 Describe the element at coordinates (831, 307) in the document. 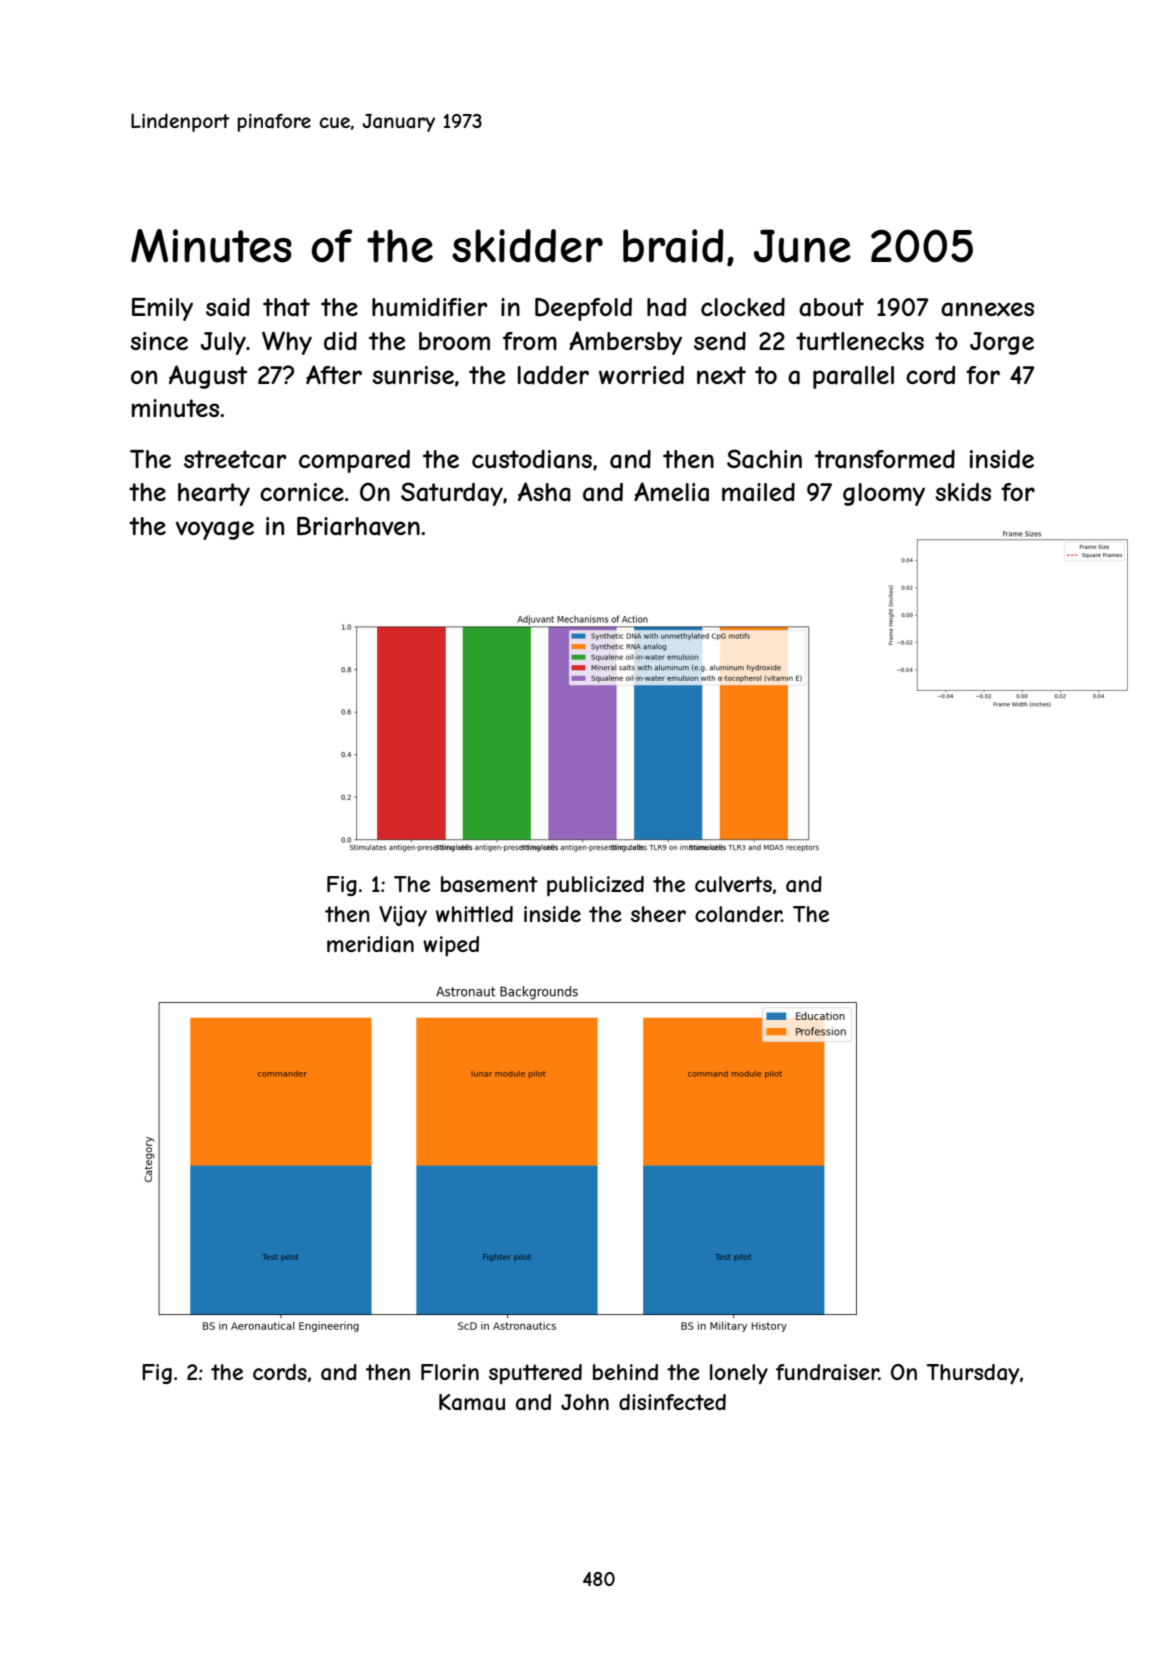

I see `about` at that location.
